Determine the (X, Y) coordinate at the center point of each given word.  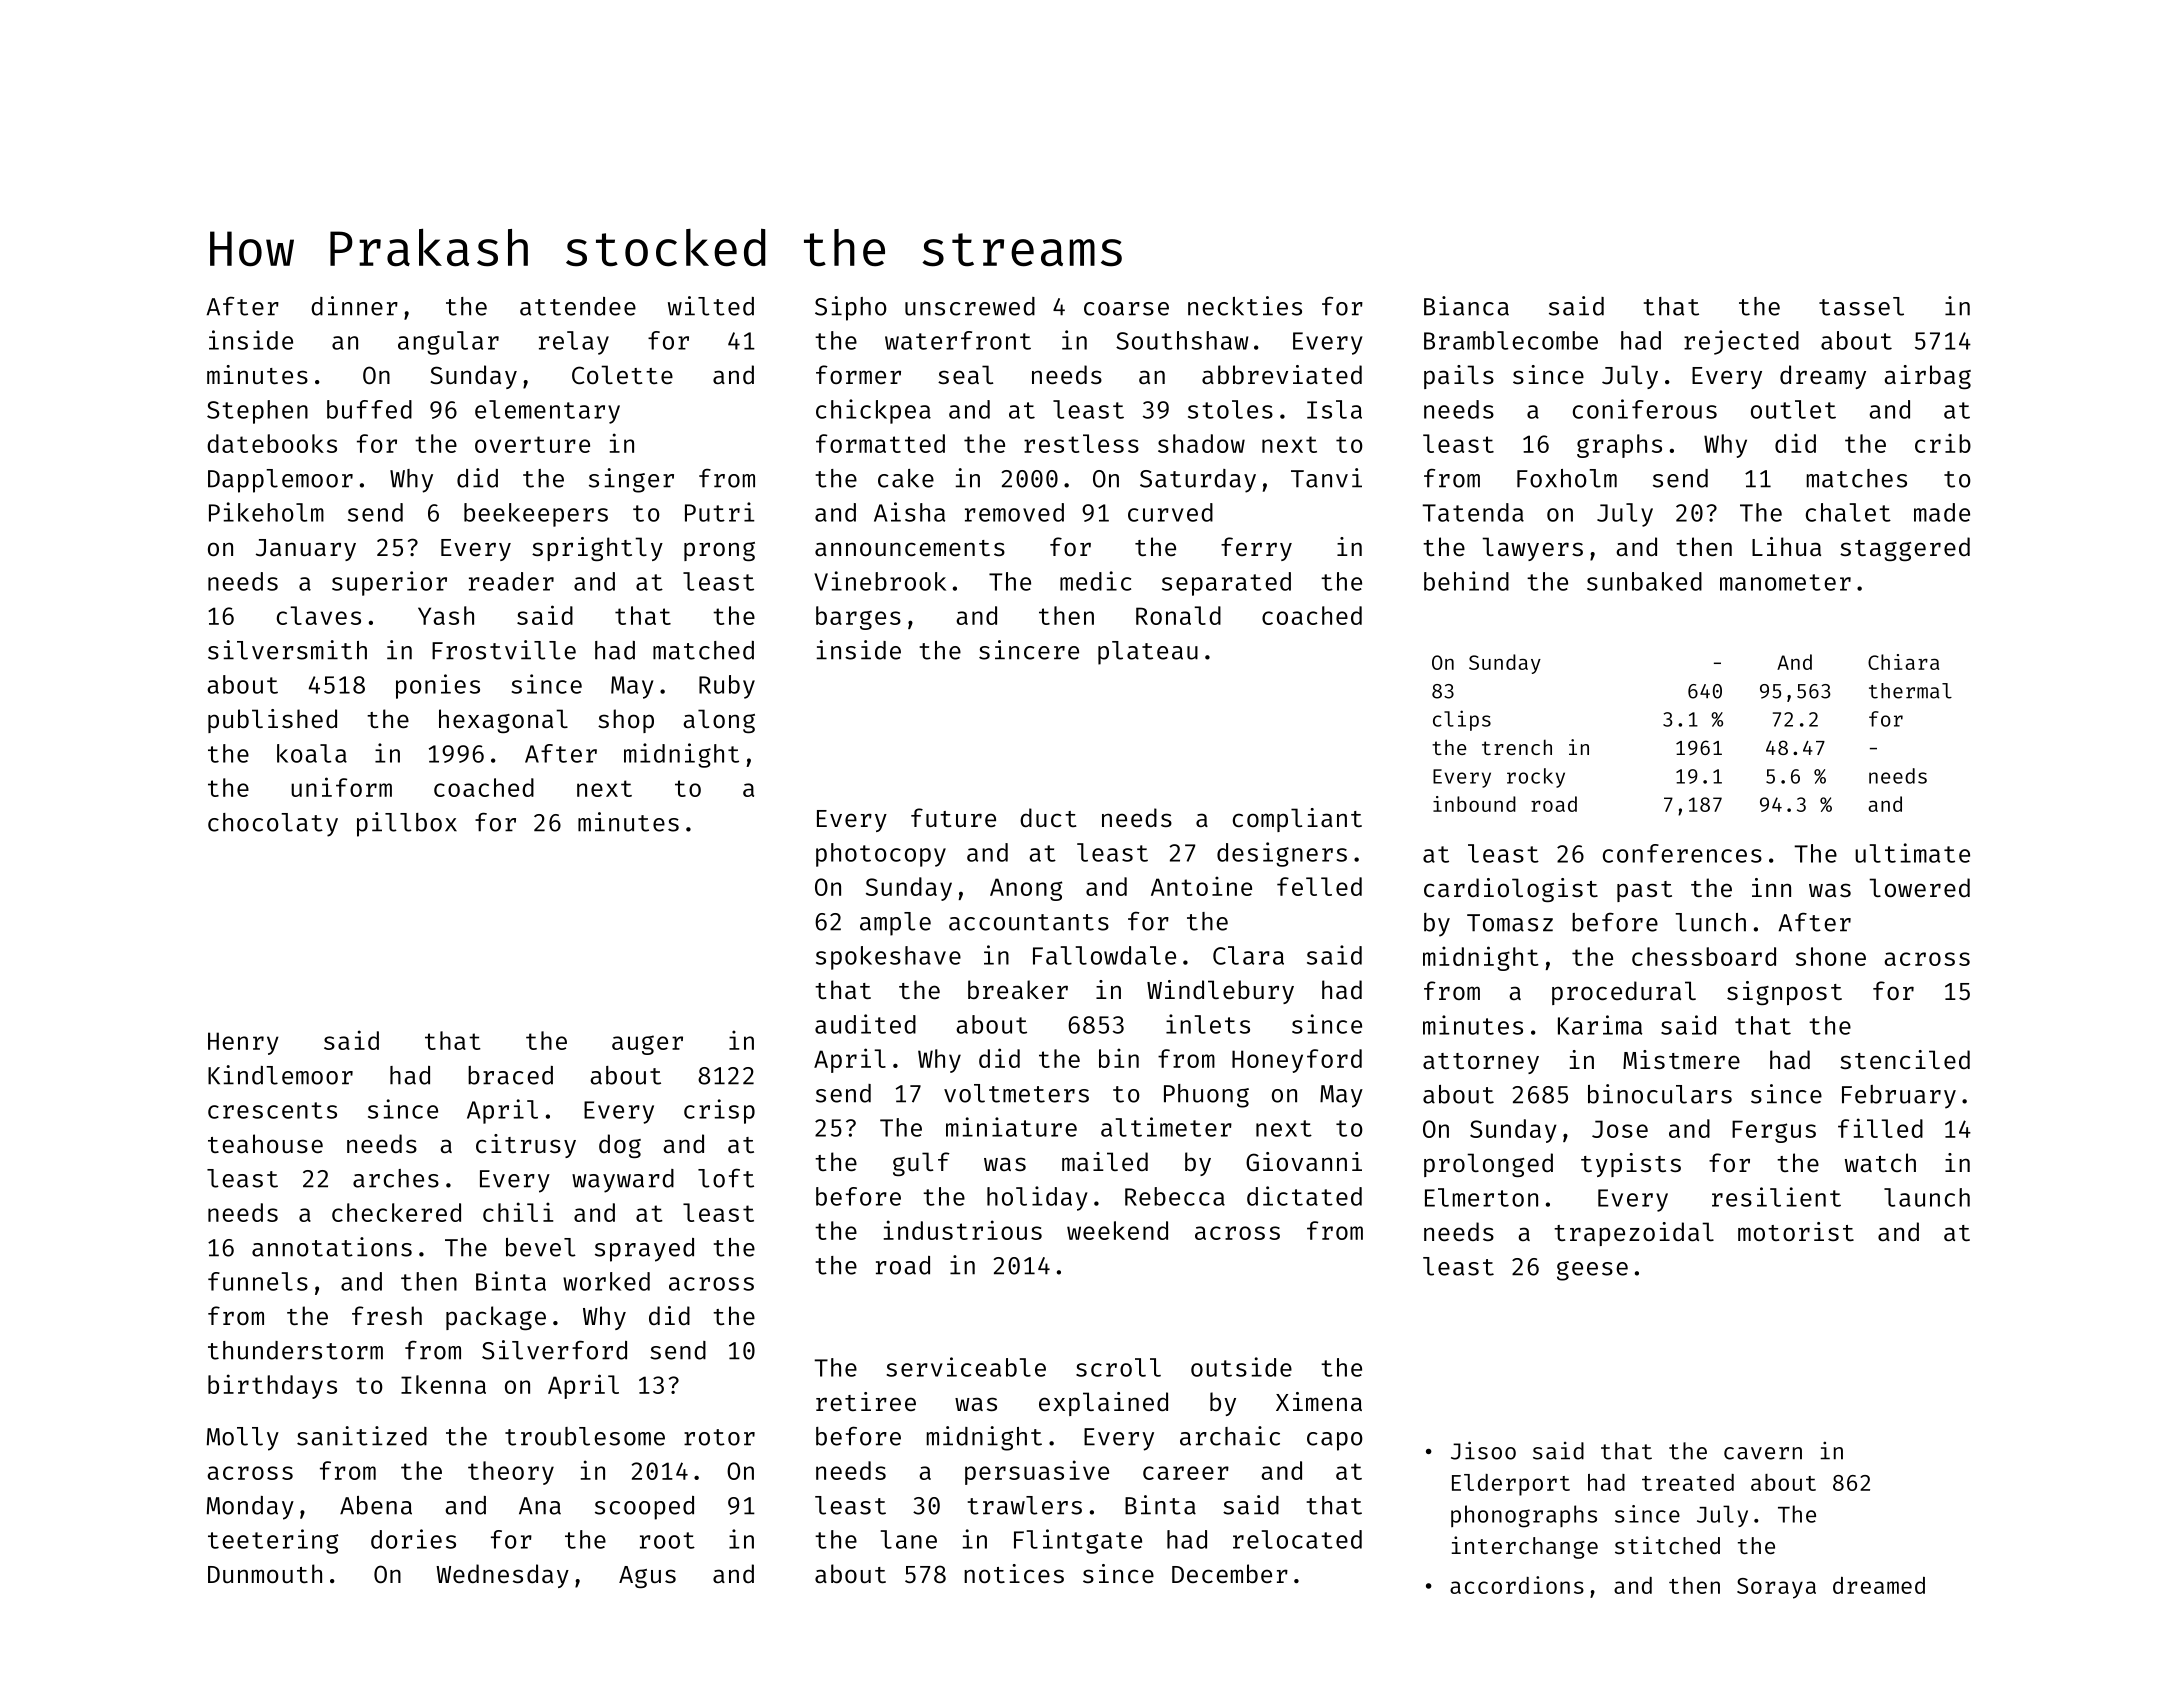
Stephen (257, 412)
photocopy (881, 855)
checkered (396, 1212)
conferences (1682, 853)
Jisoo (1483, 1450)
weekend (1117, 1230)
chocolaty (273, 825)
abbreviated (1282, 374)
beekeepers (536, 515)
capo (1335, 1441)
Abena (376, 1505)
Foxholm (1567, 478)
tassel (1861, 306)
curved (1170, 512)
